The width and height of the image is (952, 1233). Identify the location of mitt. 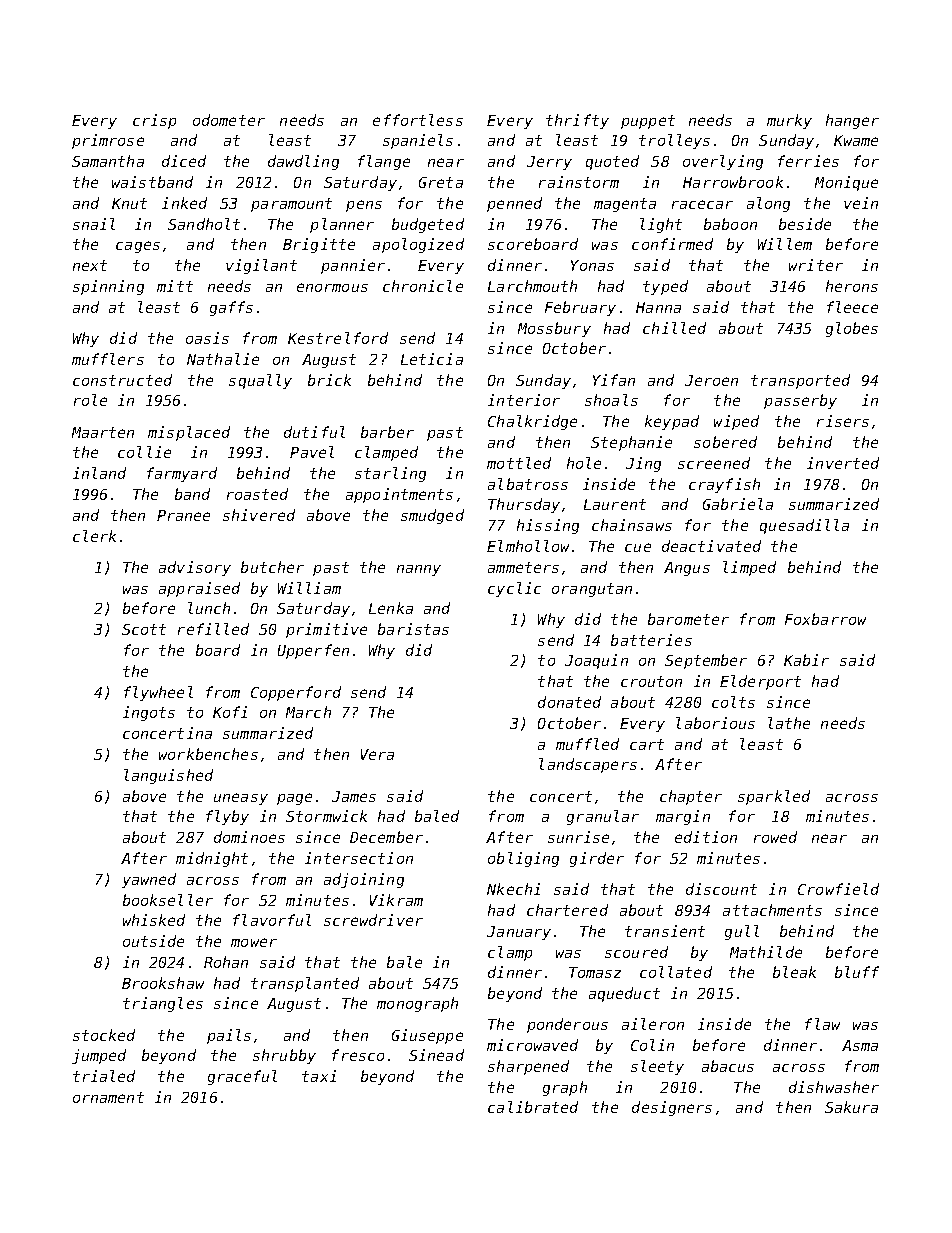
(175, 286).
